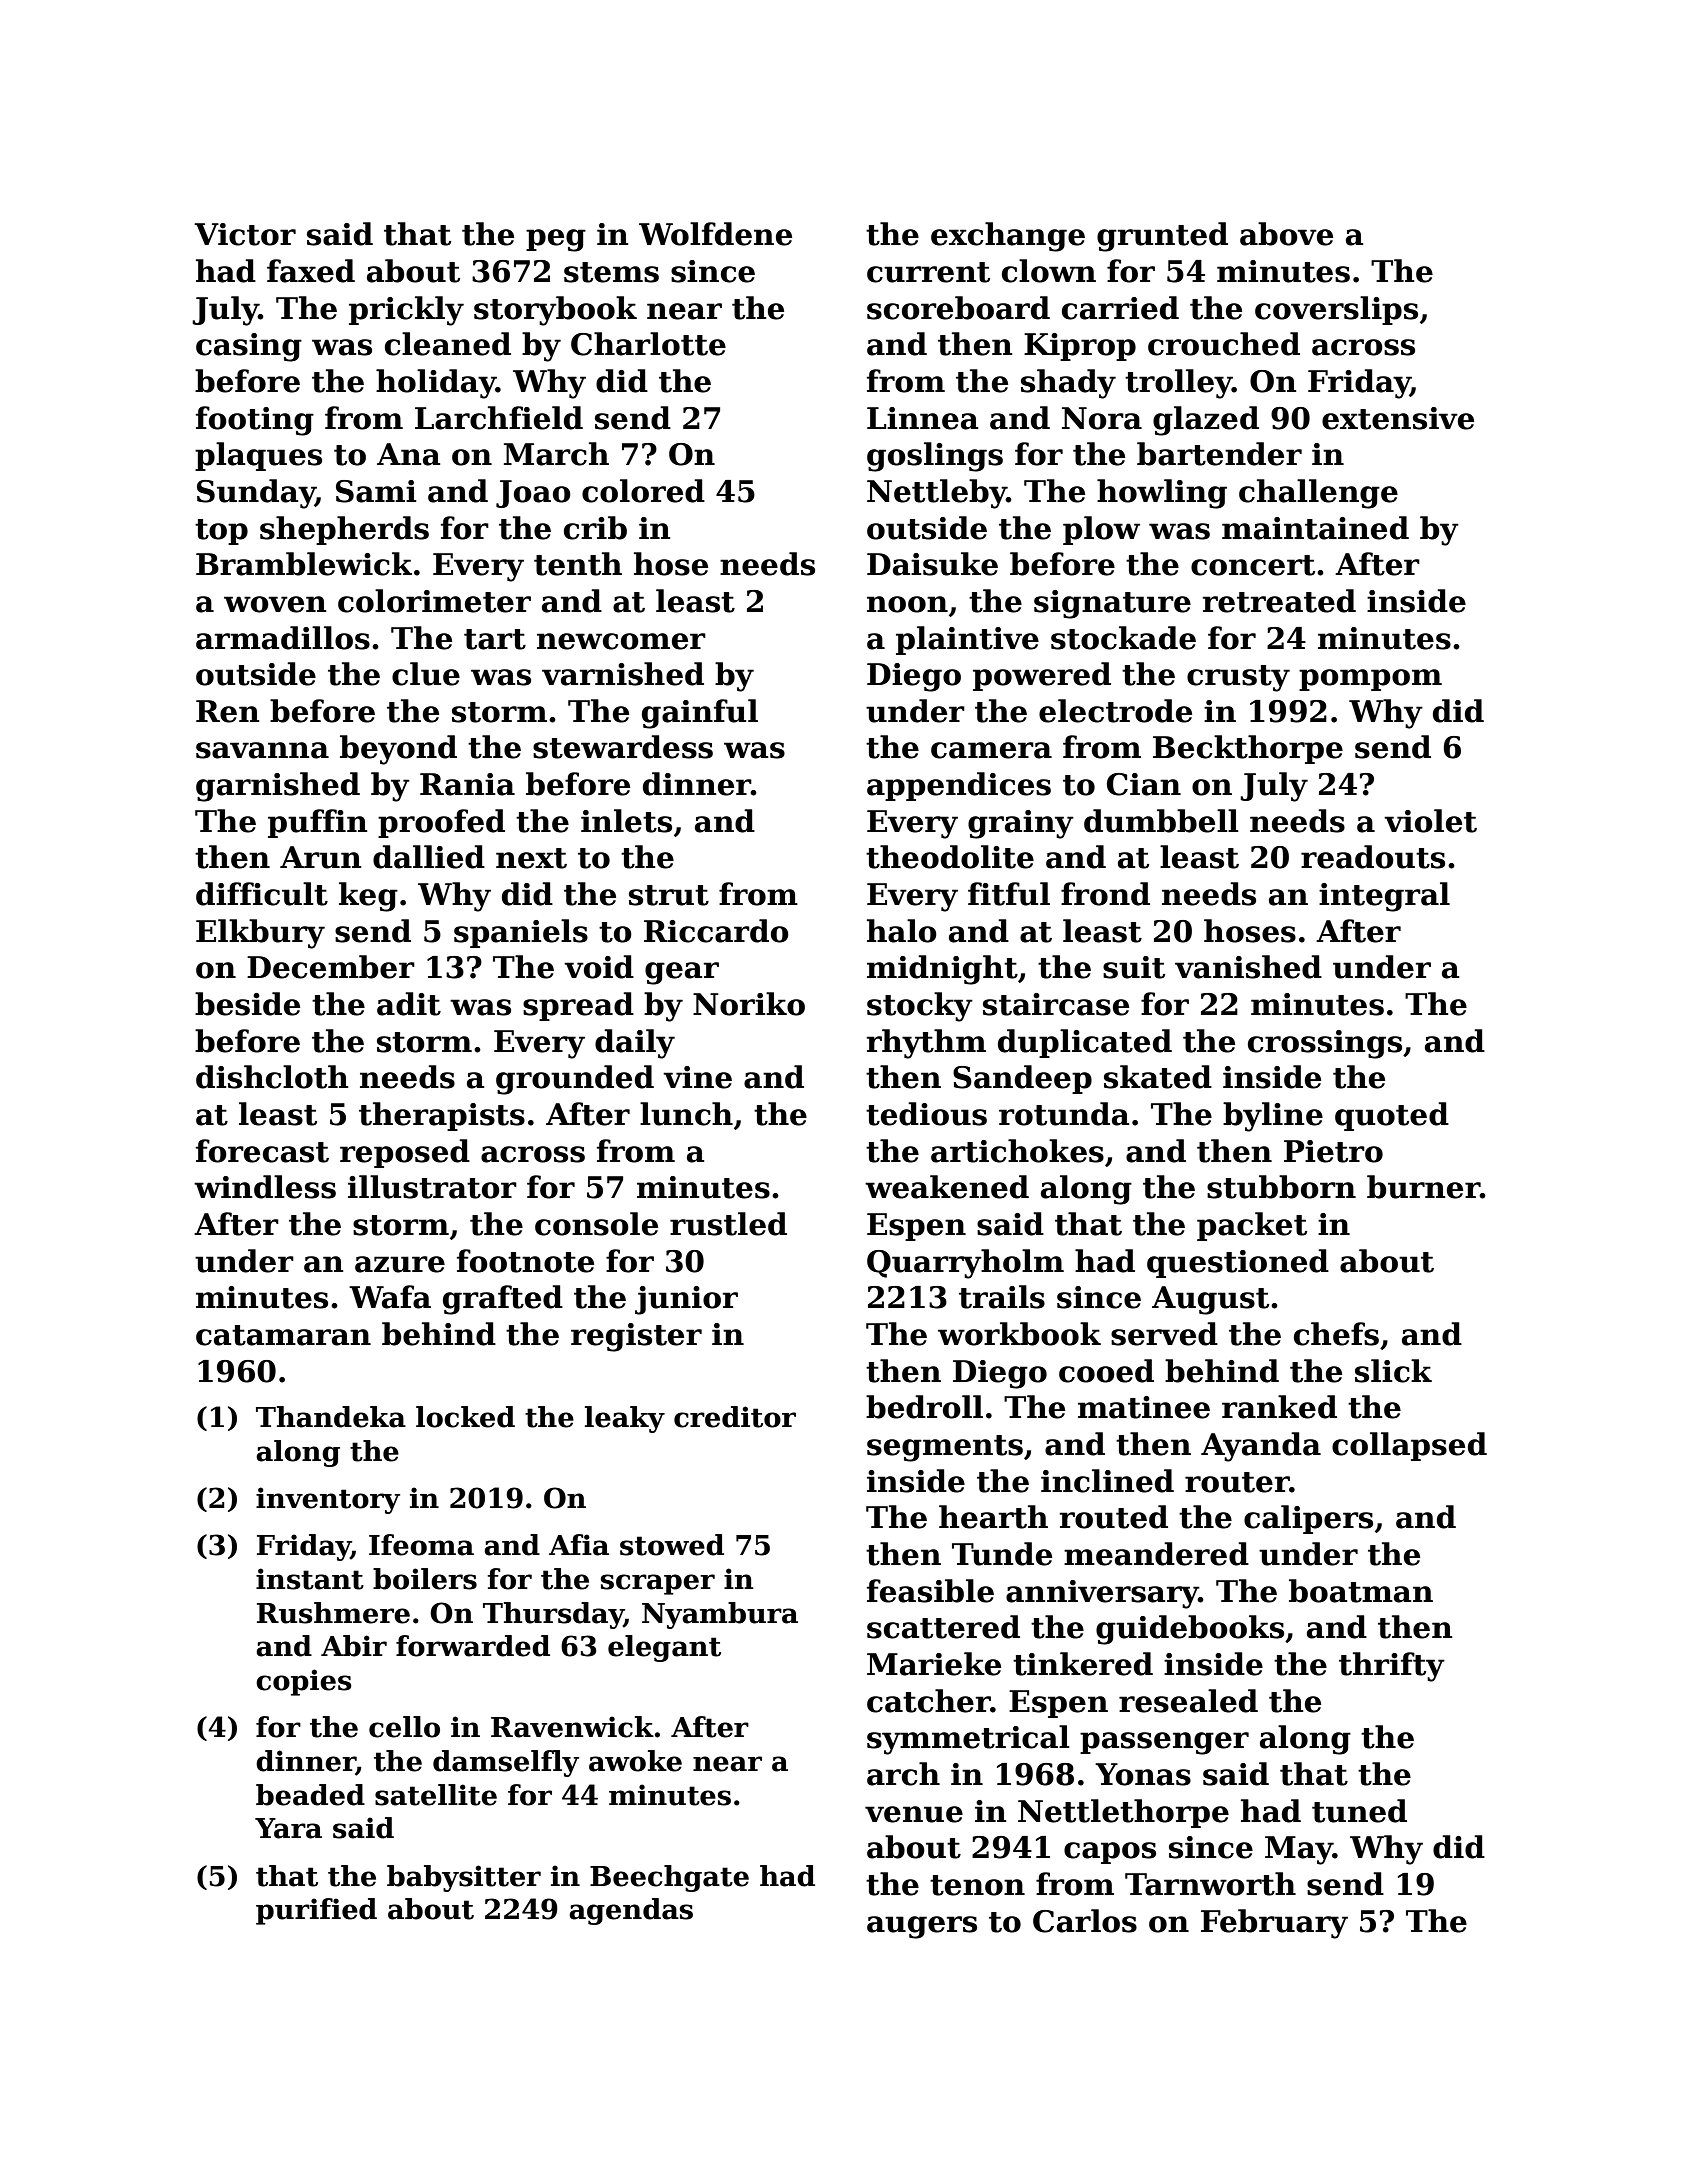  I want to click on dumbbell, so click(1161, 821).
